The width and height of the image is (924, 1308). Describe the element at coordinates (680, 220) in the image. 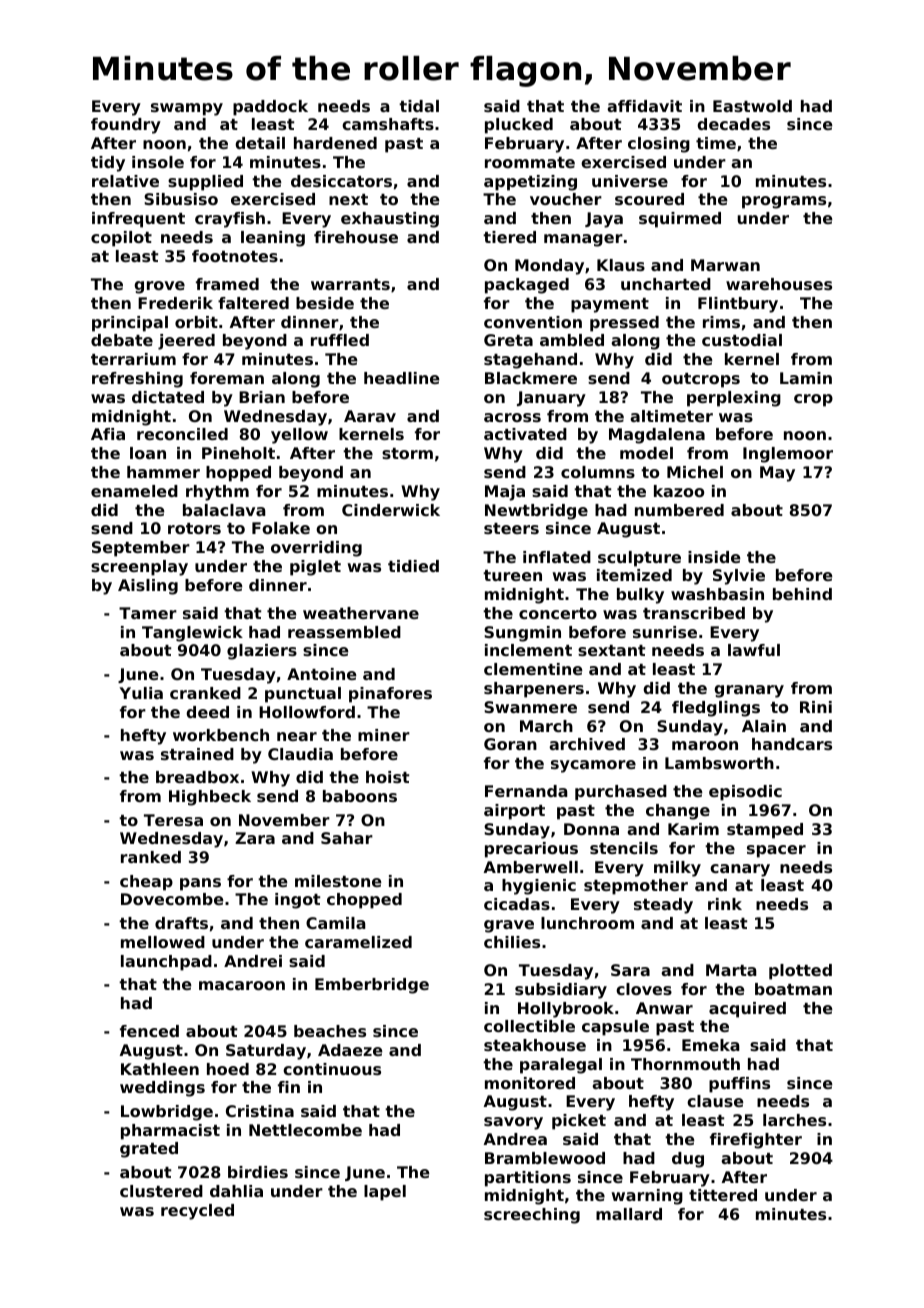

I see `squirmed` at that location.
